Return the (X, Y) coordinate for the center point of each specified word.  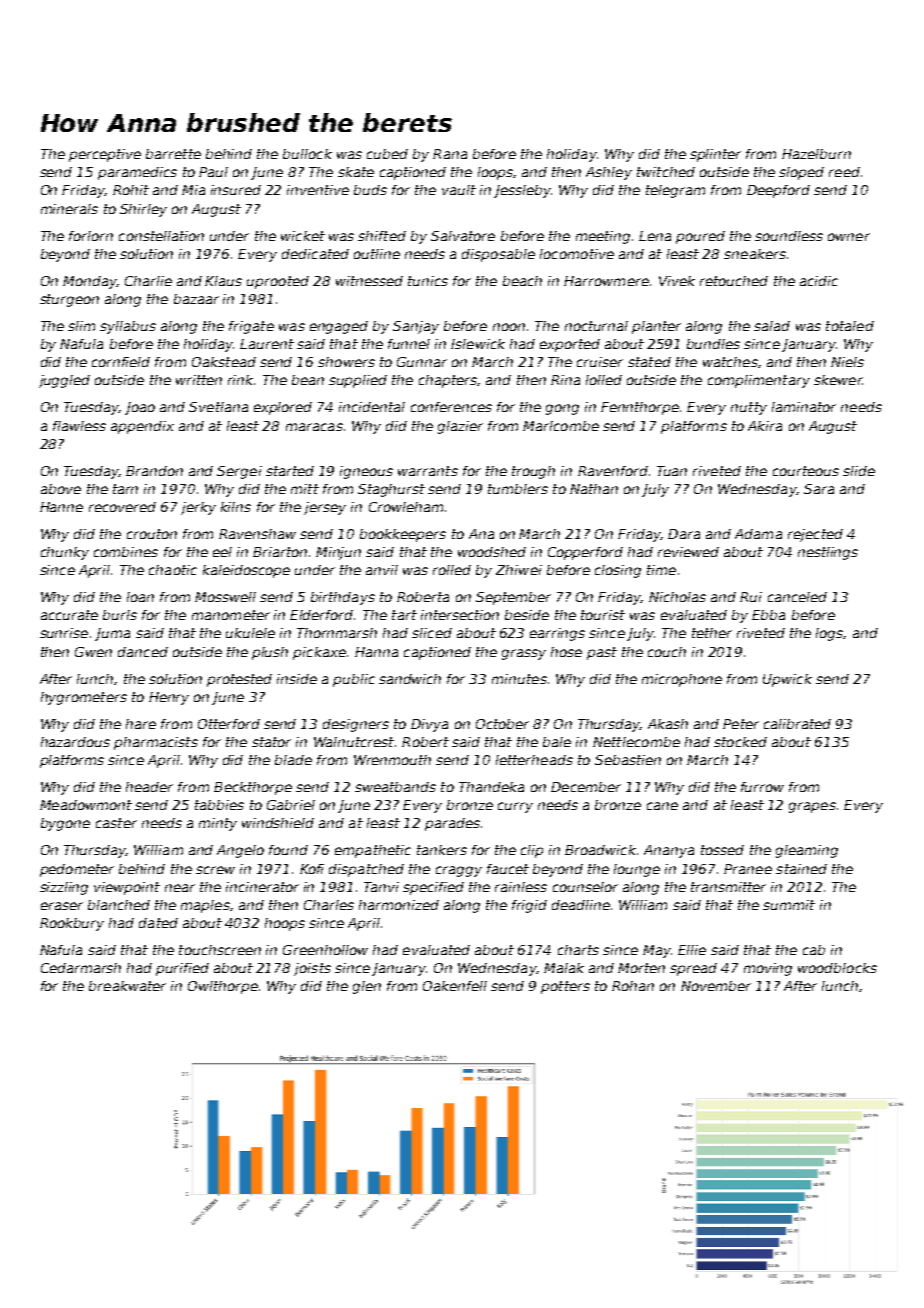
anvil (382, 570)
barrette (173, 154)
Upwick (787, 680)
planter (656, 327)
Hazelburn (816, 154)
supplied (358, 381)
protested (239, 680)
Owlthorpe (223, 987)
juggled (64, 381)
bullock (307, 154)
